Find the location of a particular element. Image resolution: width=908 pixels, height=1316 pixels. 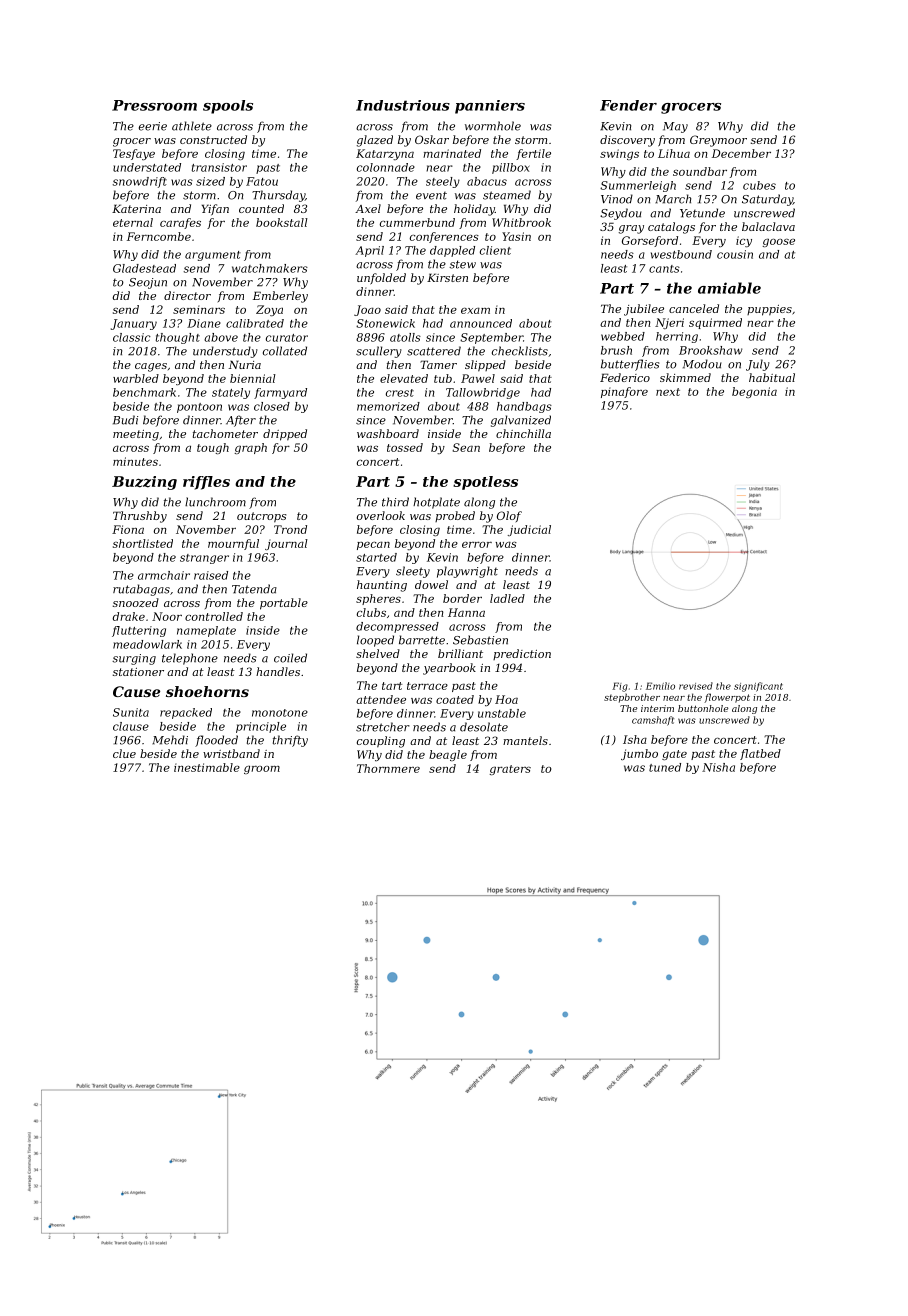

classic is located at coordinates (132, 337).
